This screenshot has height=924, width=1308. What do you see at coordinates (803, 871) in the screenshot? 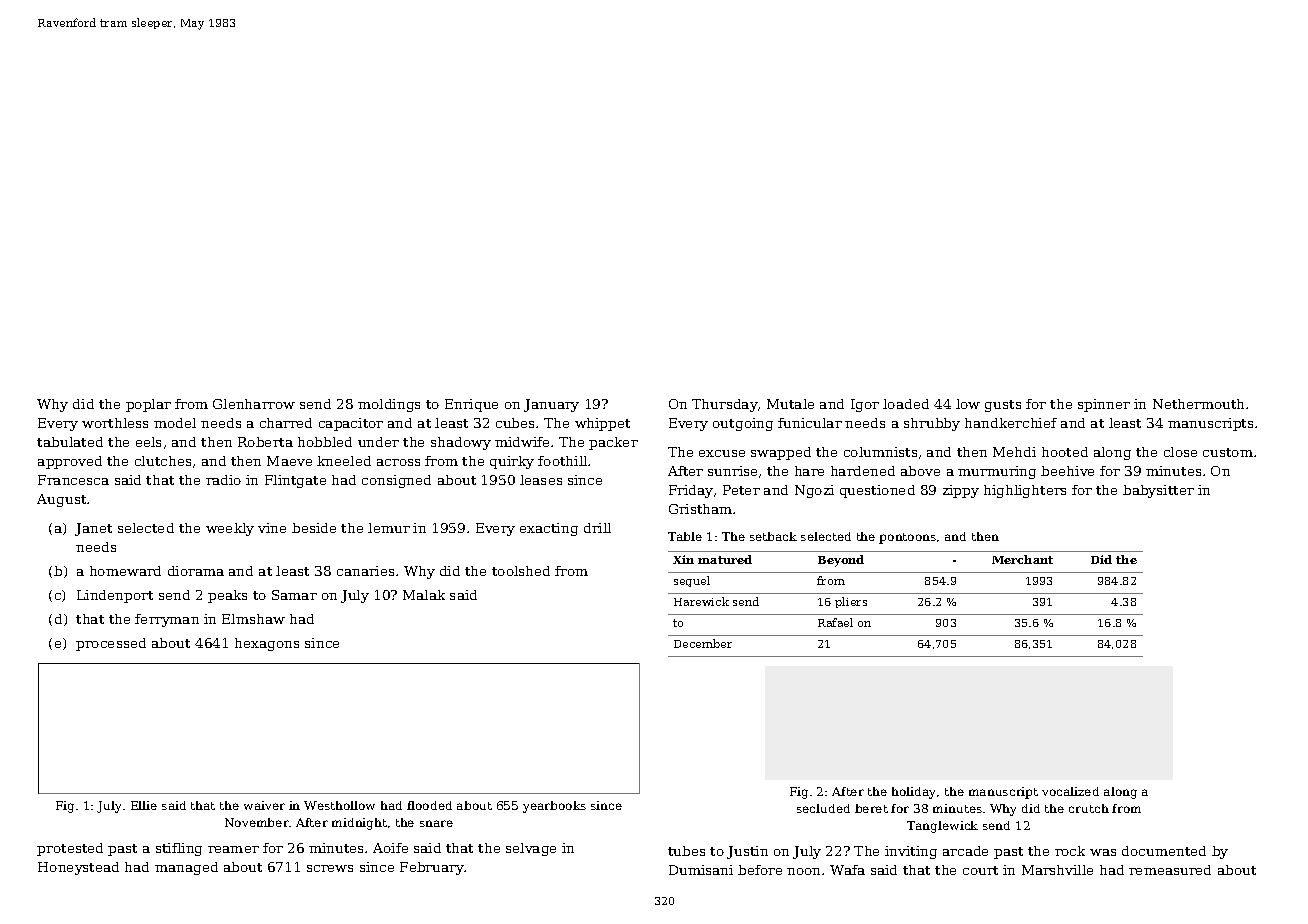
I see `noon` at bounding box center [803, 871].
